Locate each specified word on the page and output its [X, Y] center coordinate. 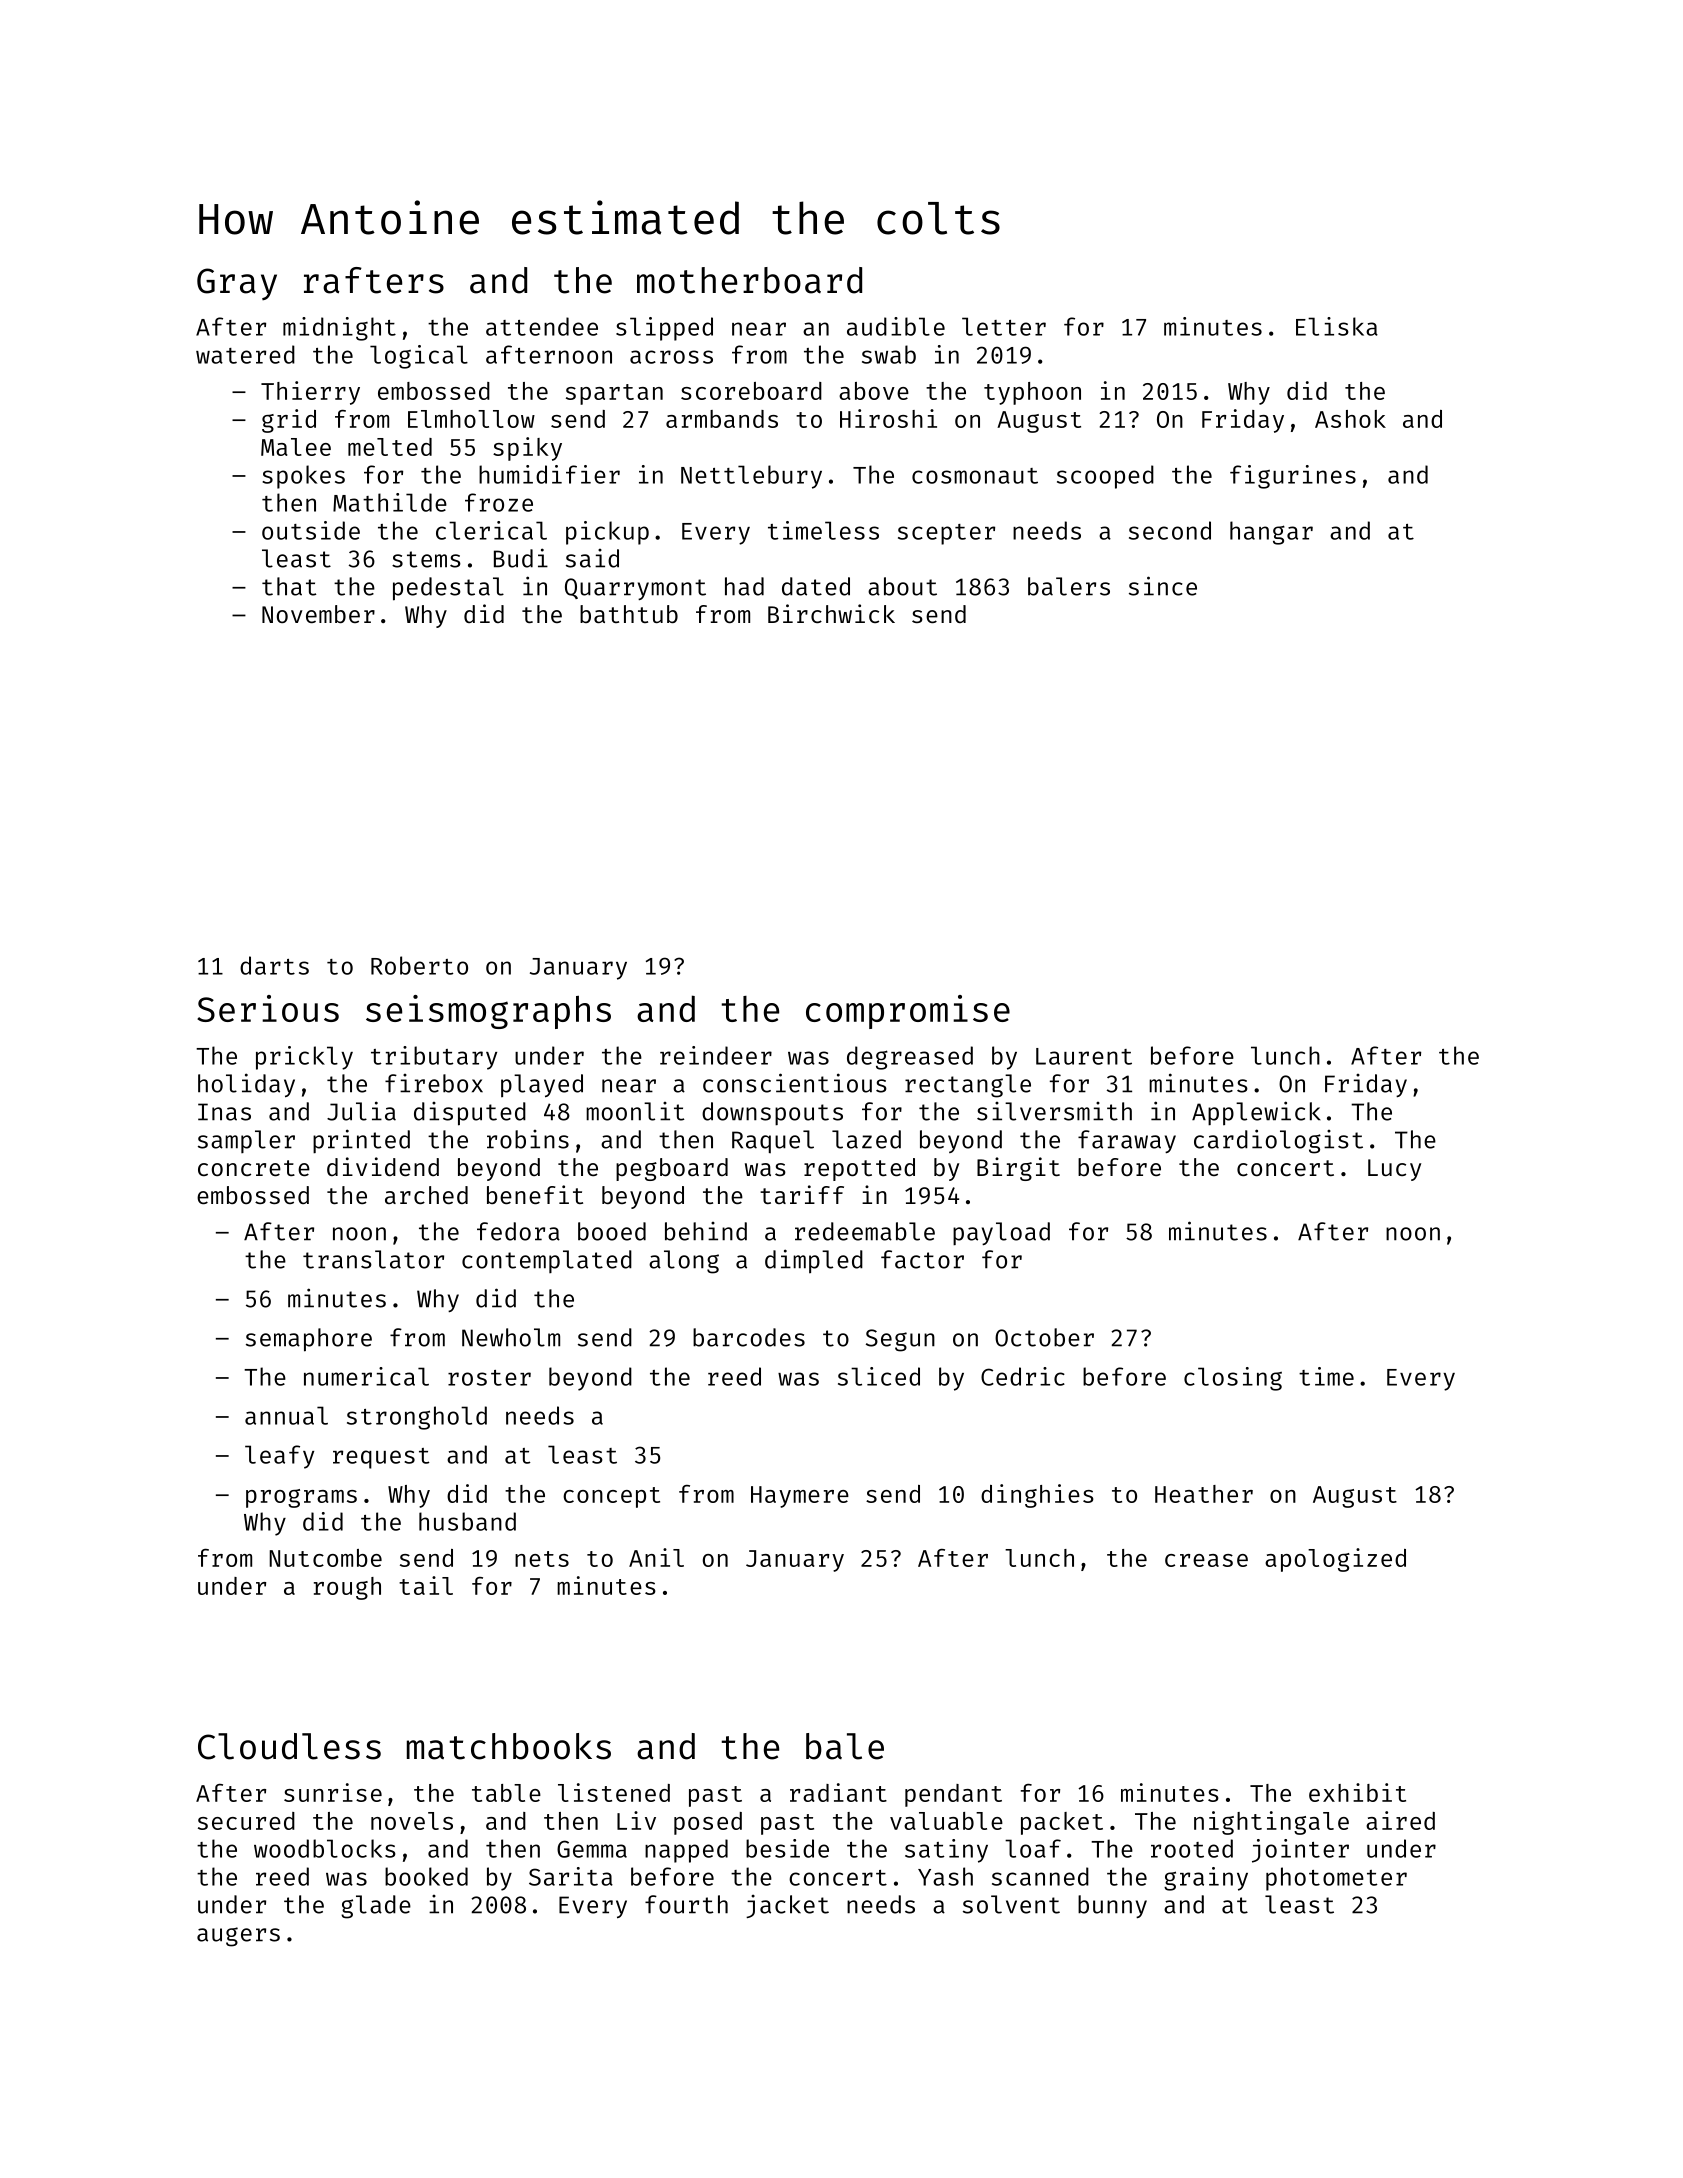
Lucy [1394, 1170]
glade [376, 1907]
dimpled [814, 1261]
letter [1004, 326]
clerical [491, 530]
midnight [339, 329]
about [902, 586]
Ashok [1350, 419]
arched [426, 1195]
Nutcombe [325, 1558]
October [1044, 1337]
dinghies [1037, 1496]
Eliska [1337, 326]
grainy [1206, 1879]
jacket [787, 1906]
